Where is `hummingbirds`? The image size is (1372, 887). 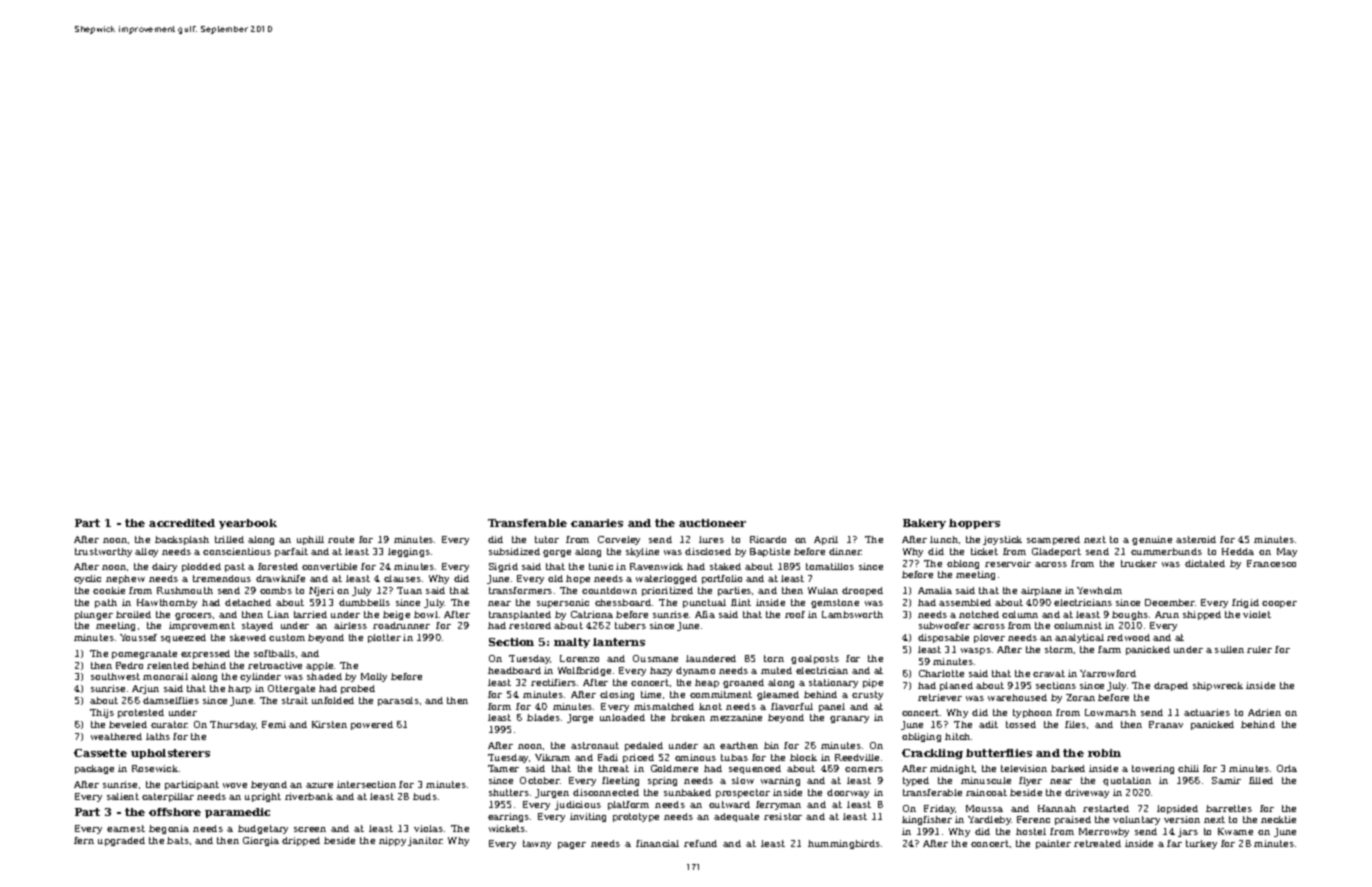 hummingbirds is located at coordinates (844, 844).
